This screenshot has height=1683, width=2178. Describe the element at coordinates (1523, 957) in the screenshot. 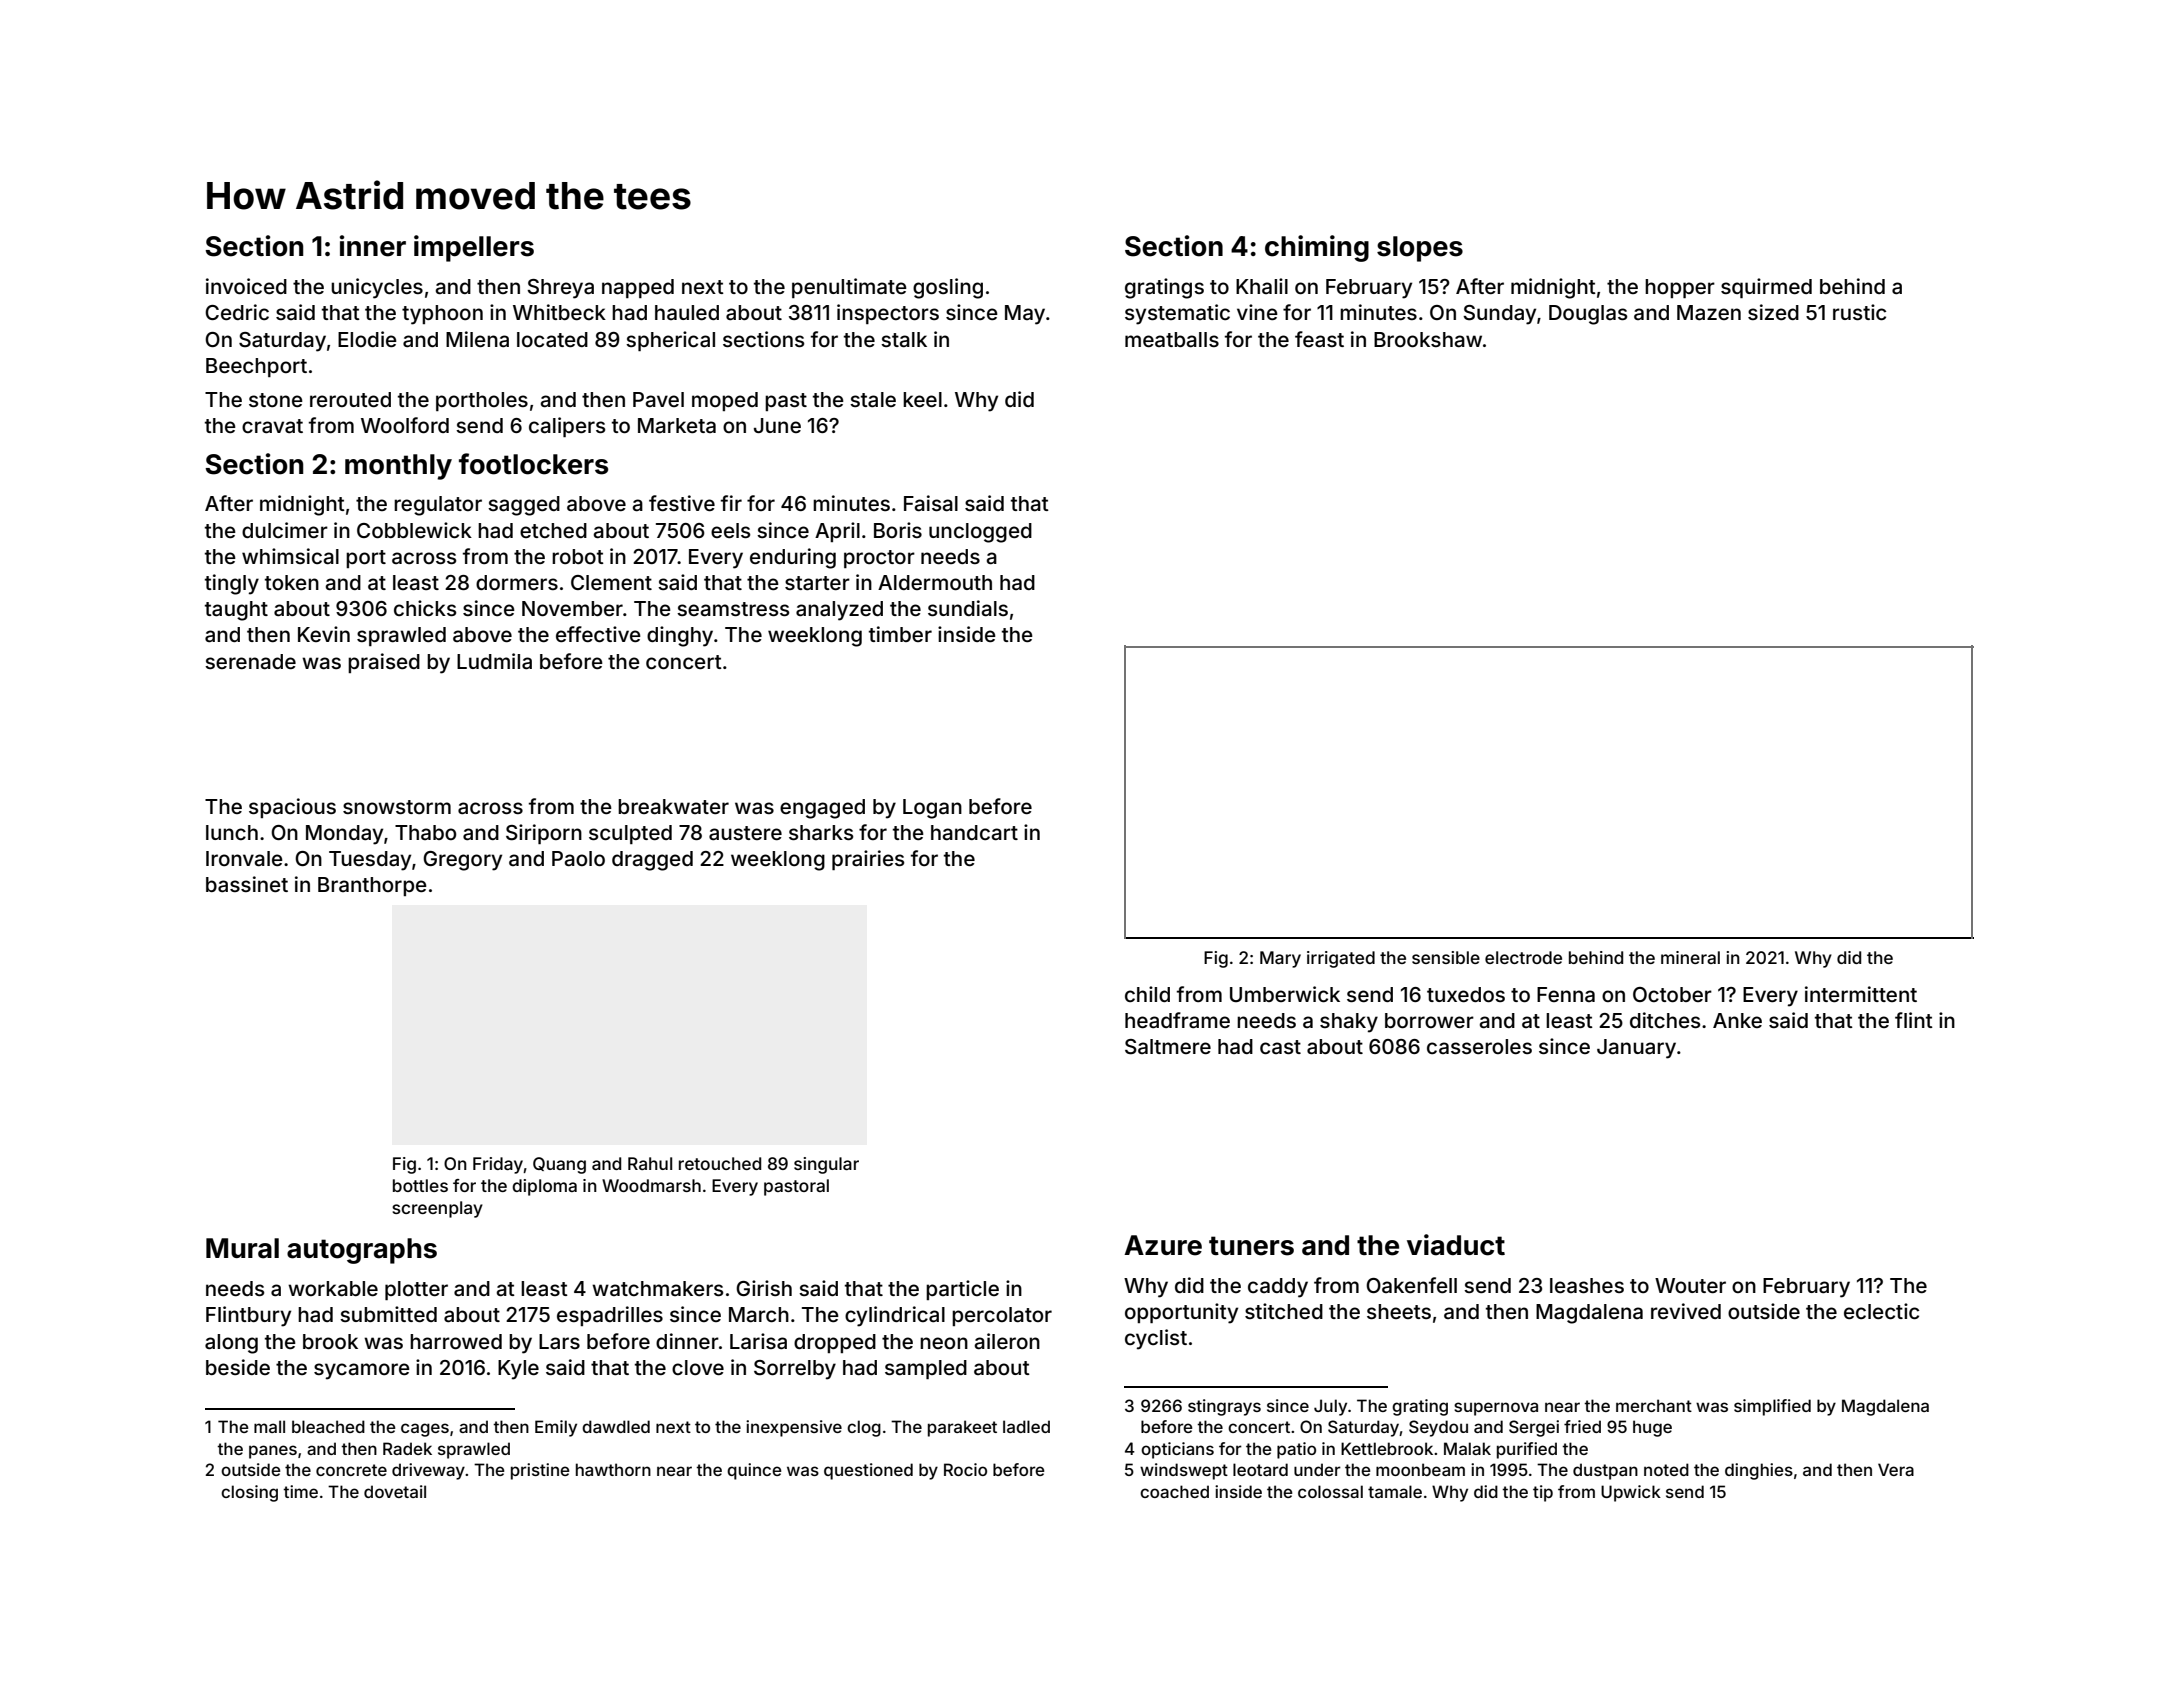

I see `electrode` at that location.
